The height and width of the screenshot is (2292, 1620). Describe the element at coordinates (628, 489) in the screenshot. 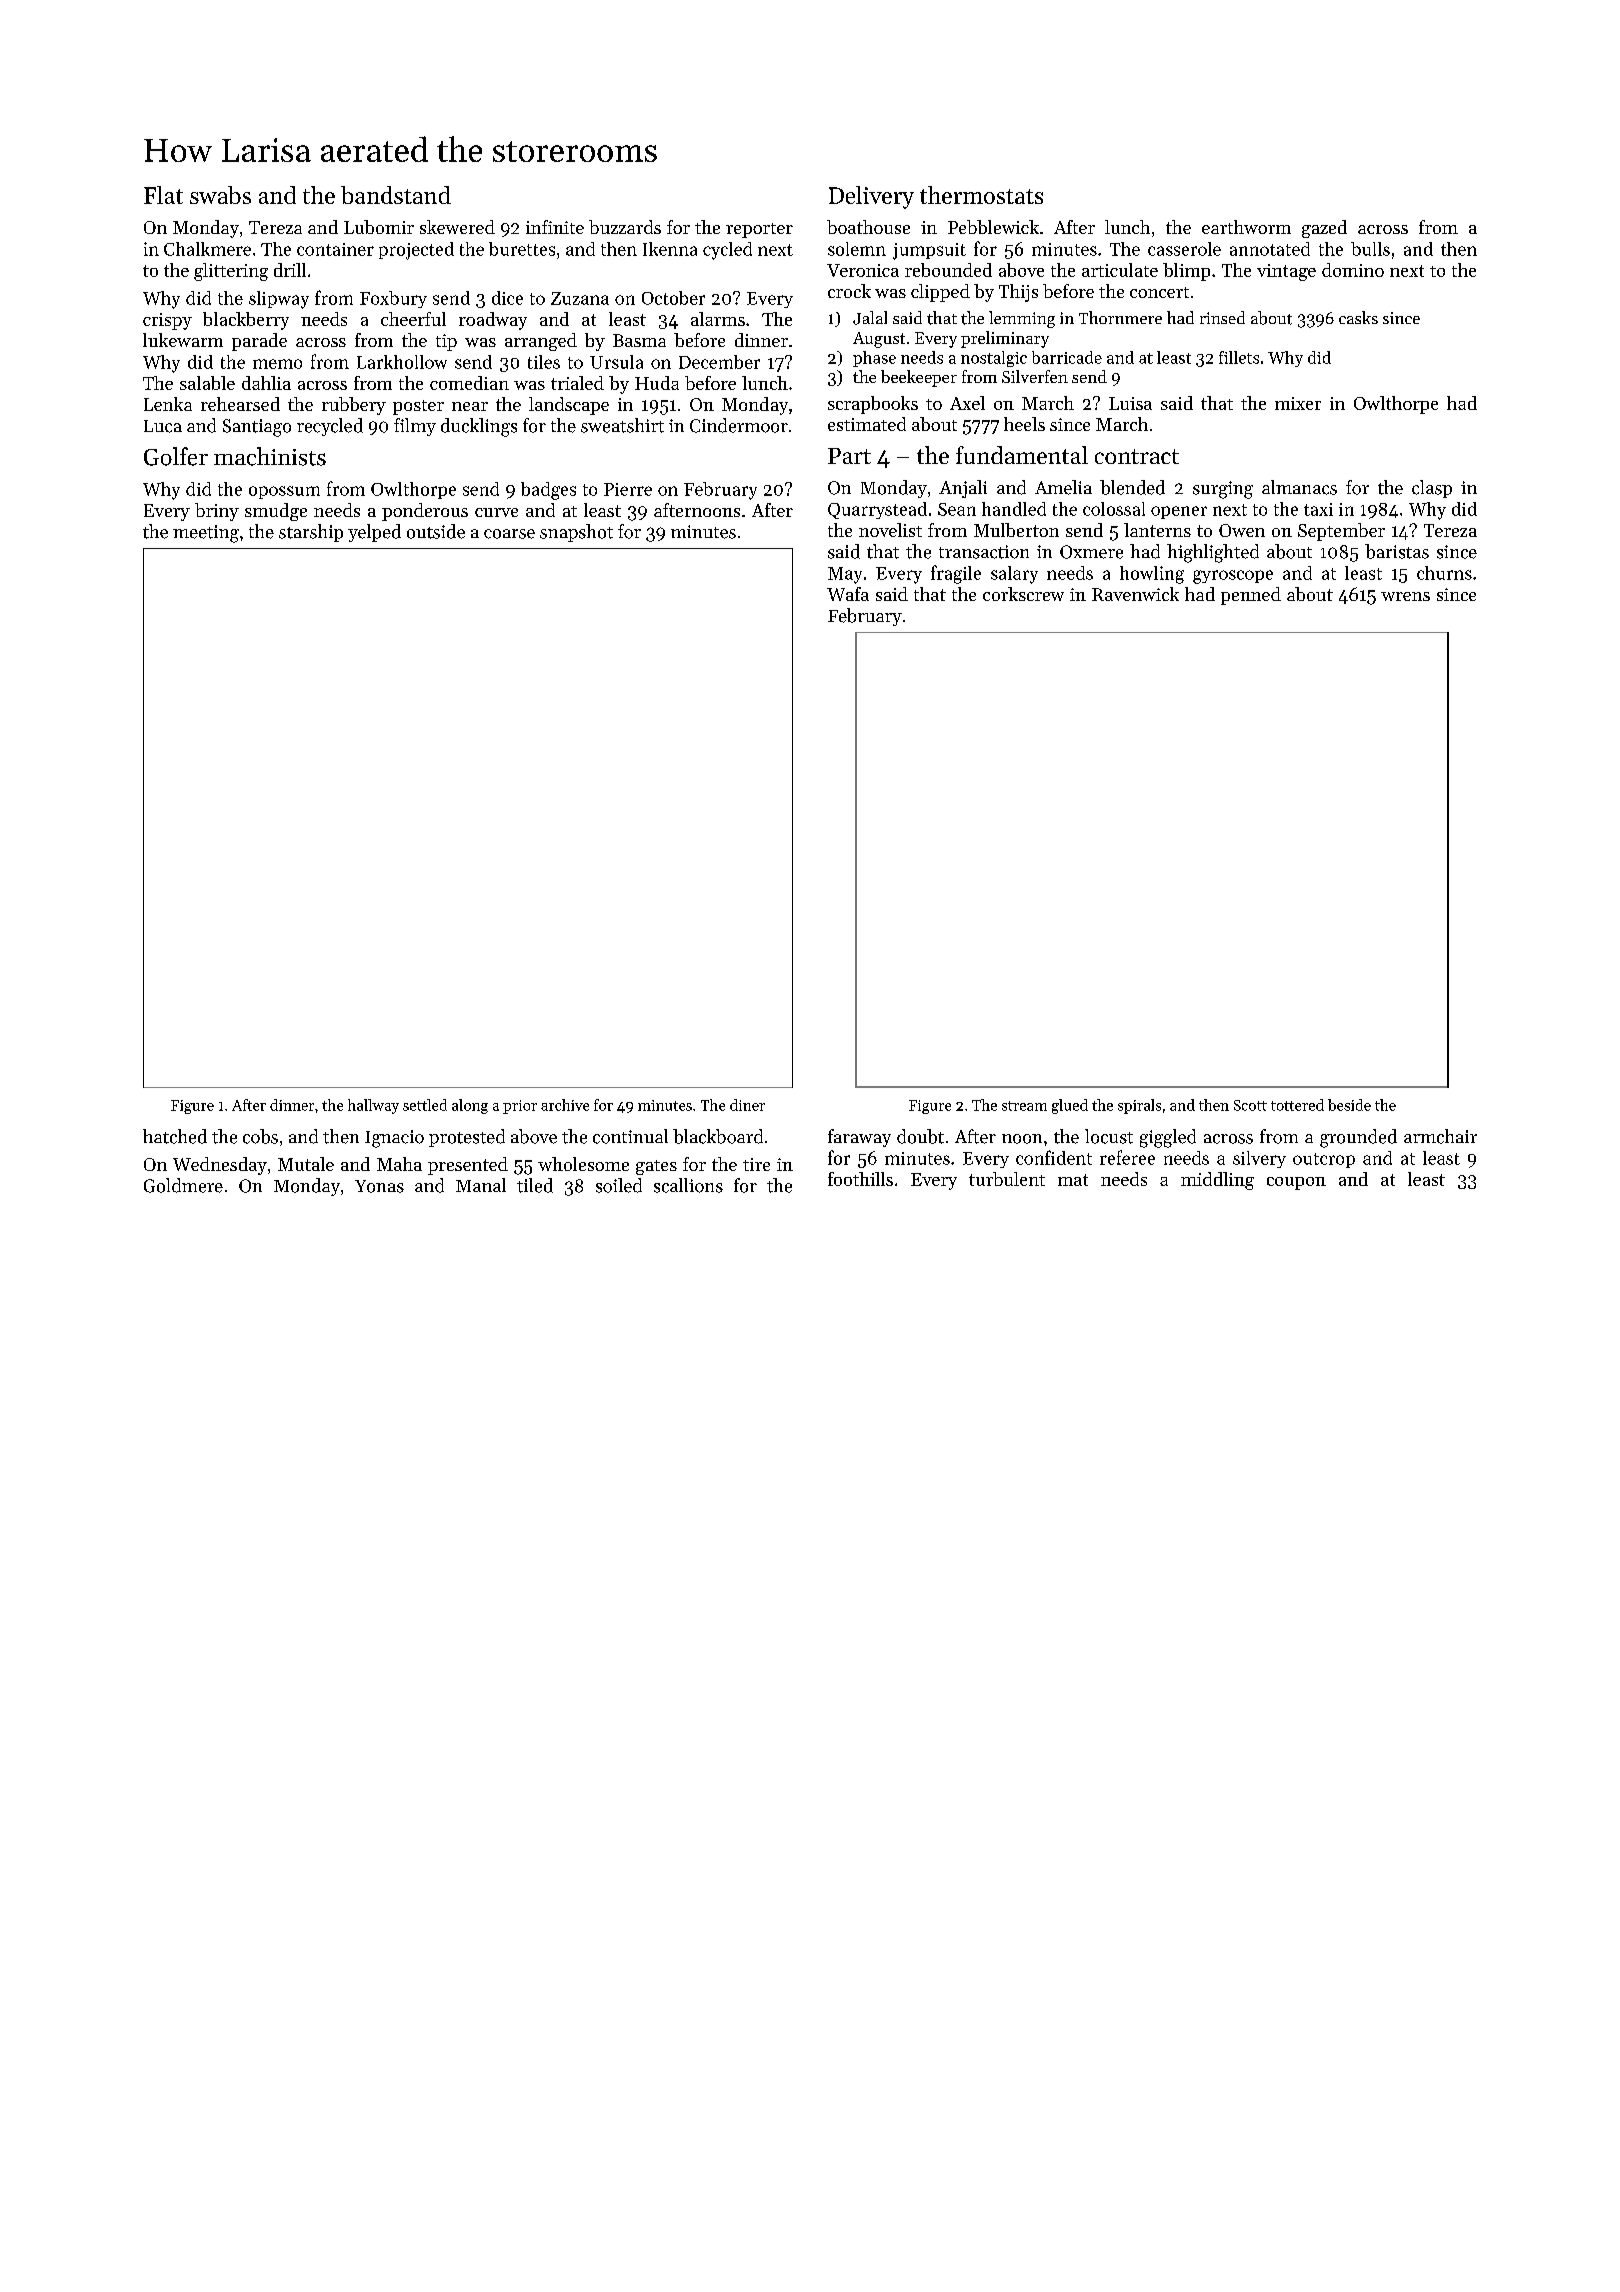

I see `Pierre` at that location.
